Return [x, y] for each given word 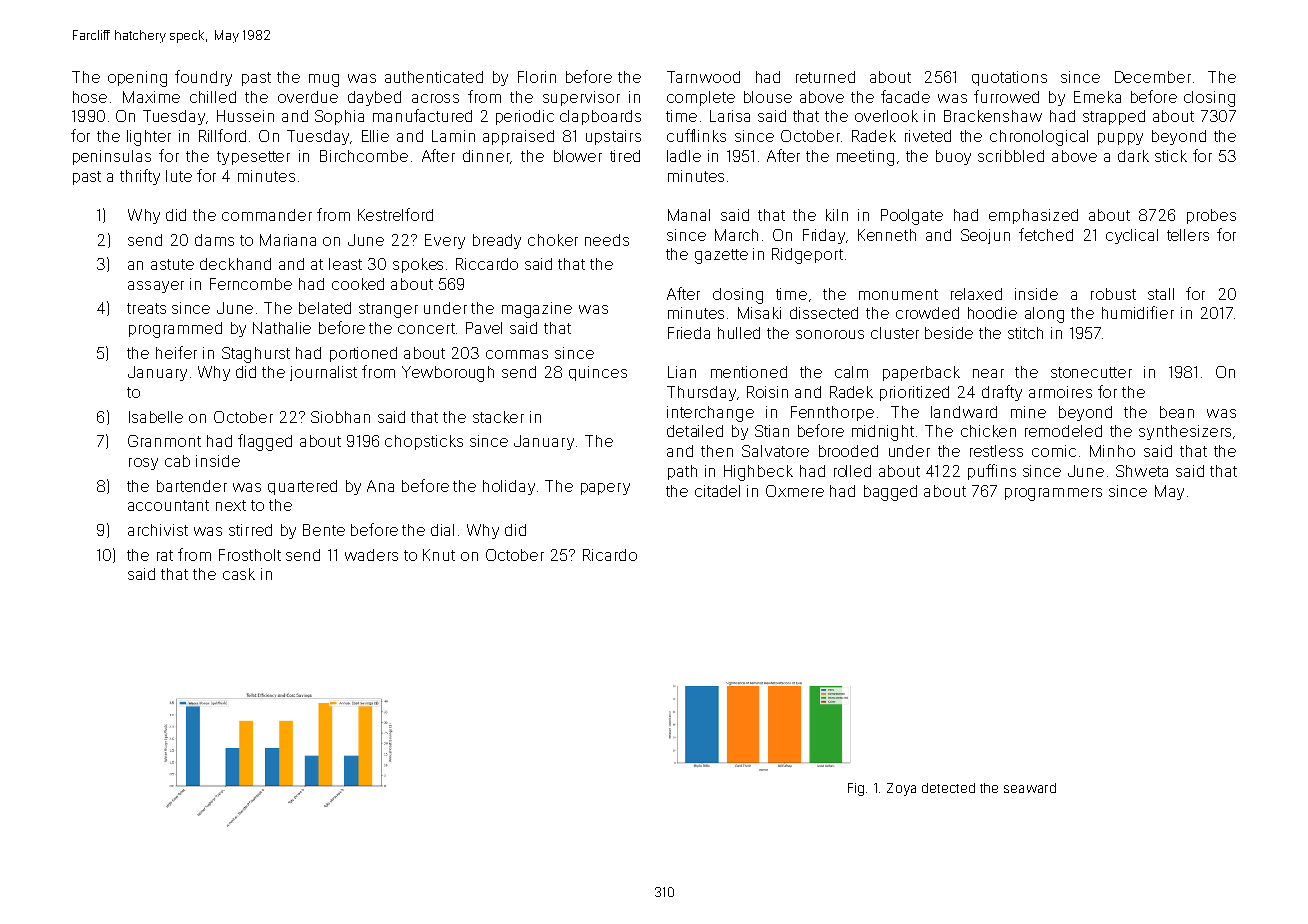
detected [948, 788]
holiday [509, 487]
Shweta [1142, 471]
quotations [1009, 78]
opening [137, 79]
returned [825, 77]
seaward [1030, 788]
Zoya [901, 789]
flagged [265, 442]
